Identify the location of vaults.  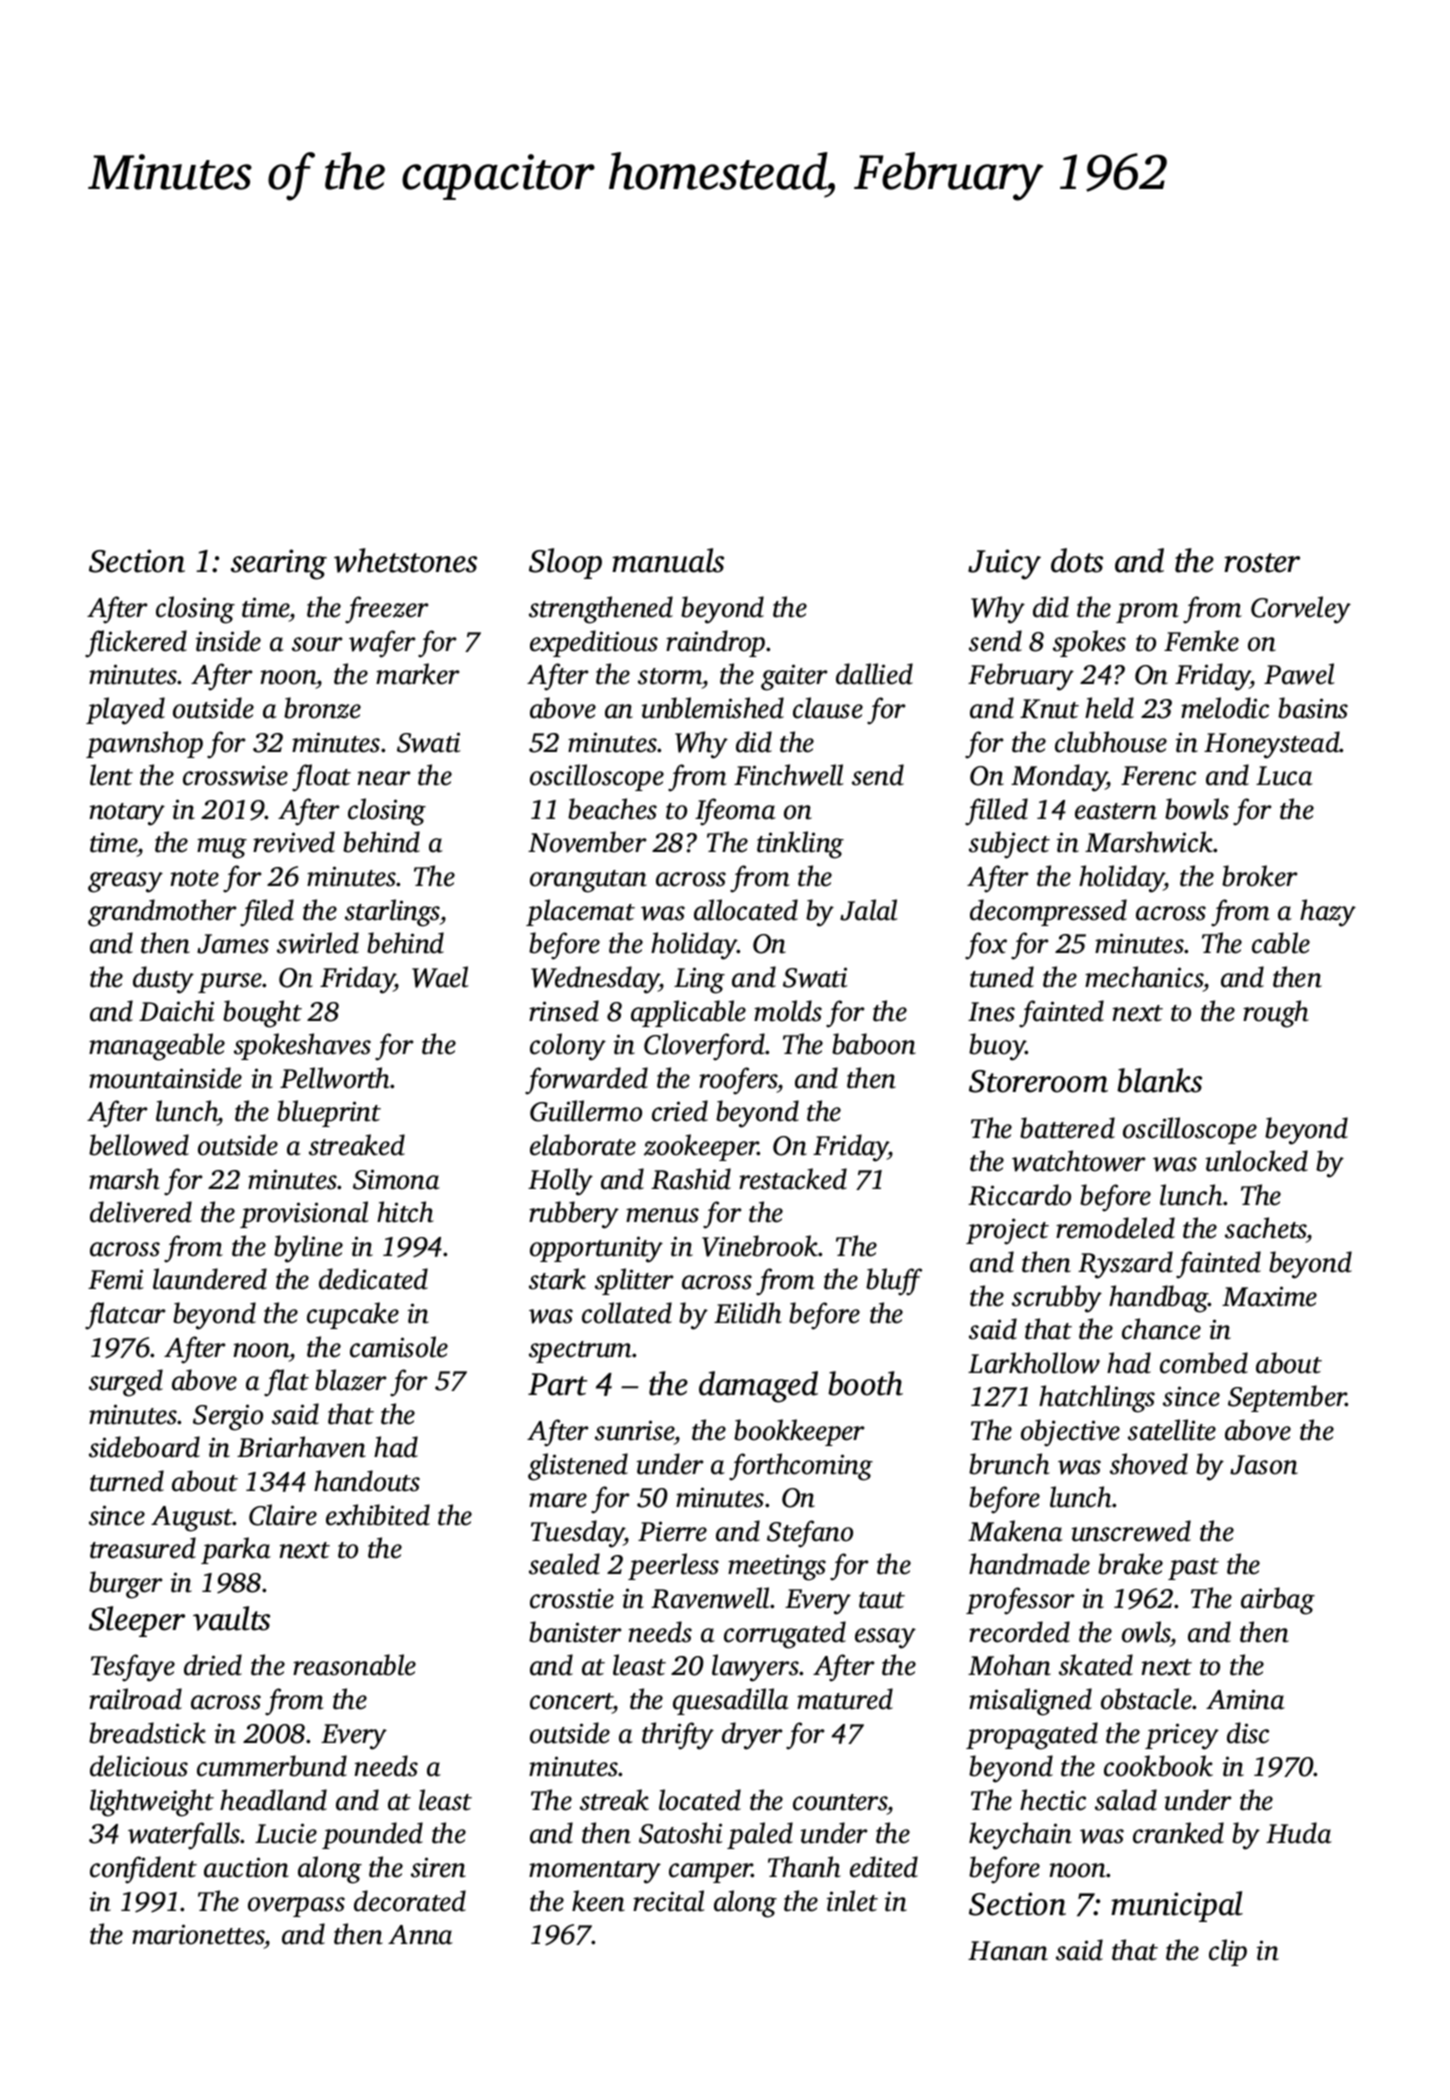
(231, 1618).
